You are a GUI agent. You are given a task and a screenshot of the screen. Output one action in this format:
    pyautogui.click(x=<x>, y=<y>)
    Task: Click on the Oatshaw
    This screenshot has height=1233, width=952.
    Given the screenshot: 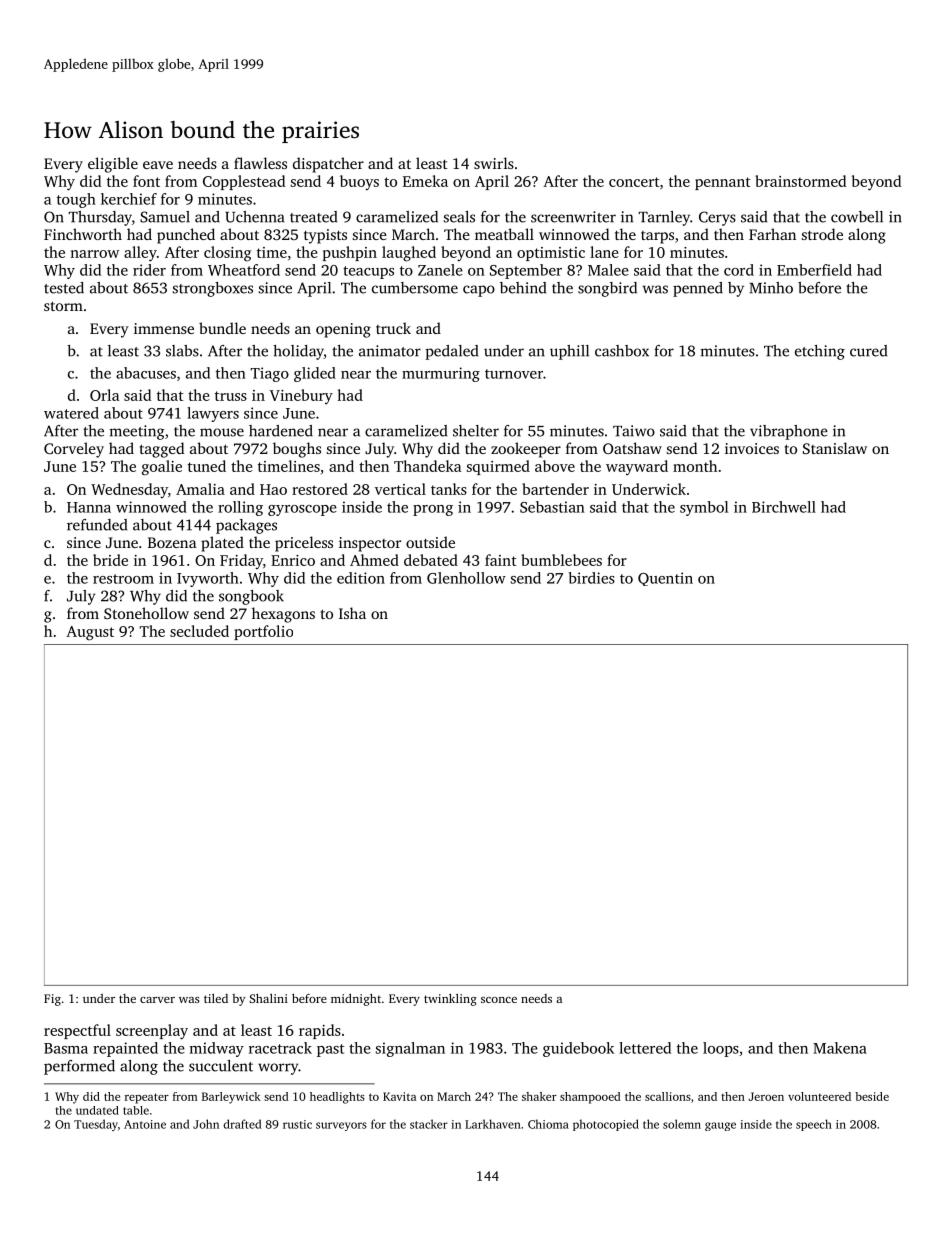 What is the action you would take?
    pyautogui.click(x=632, y=448)
